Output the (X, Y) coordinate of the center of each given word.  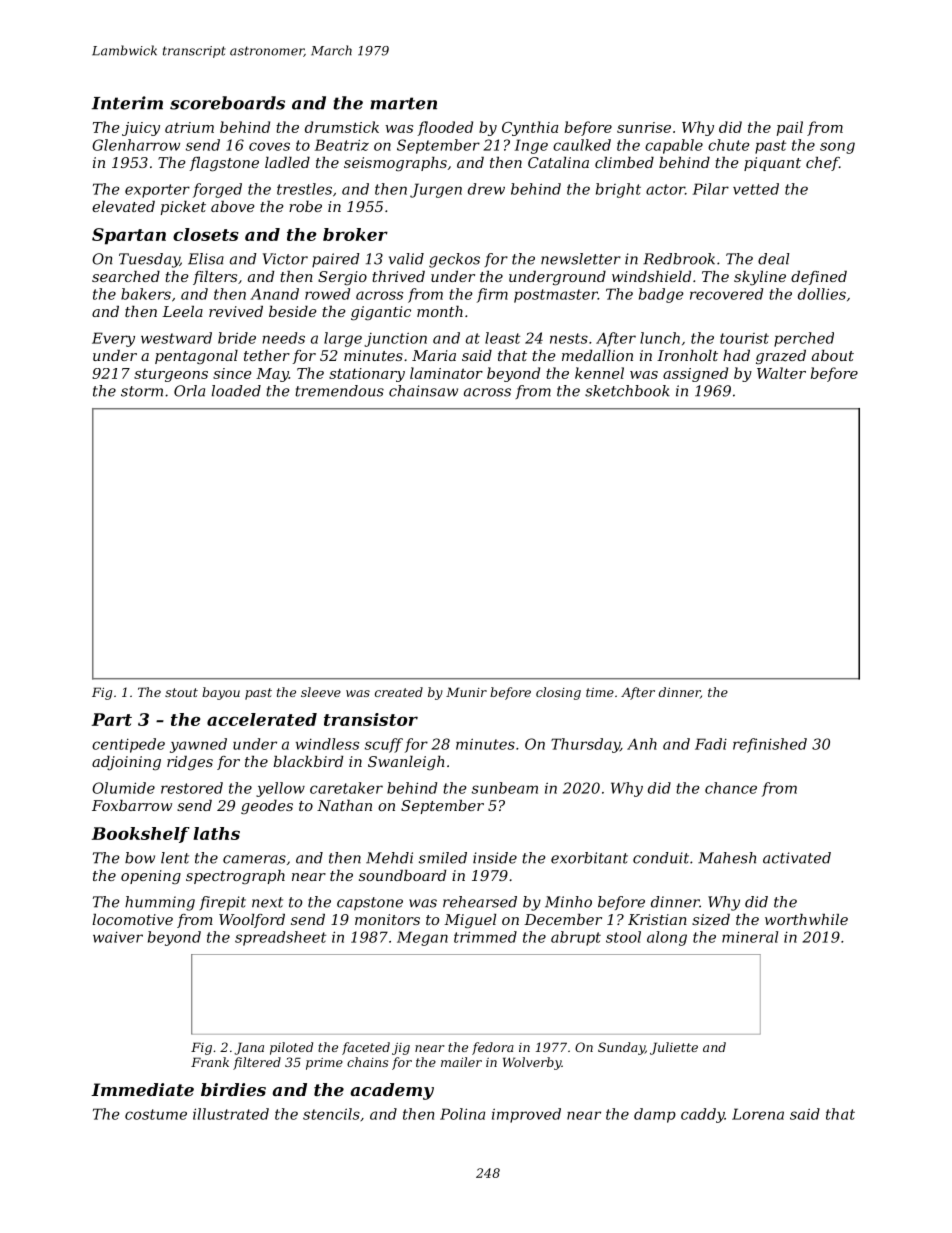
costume (156, 1114)
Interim (127, 103)
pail (790, 128)
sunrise (644, 127)
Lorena (758, 1114)
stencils (331, 1114)
